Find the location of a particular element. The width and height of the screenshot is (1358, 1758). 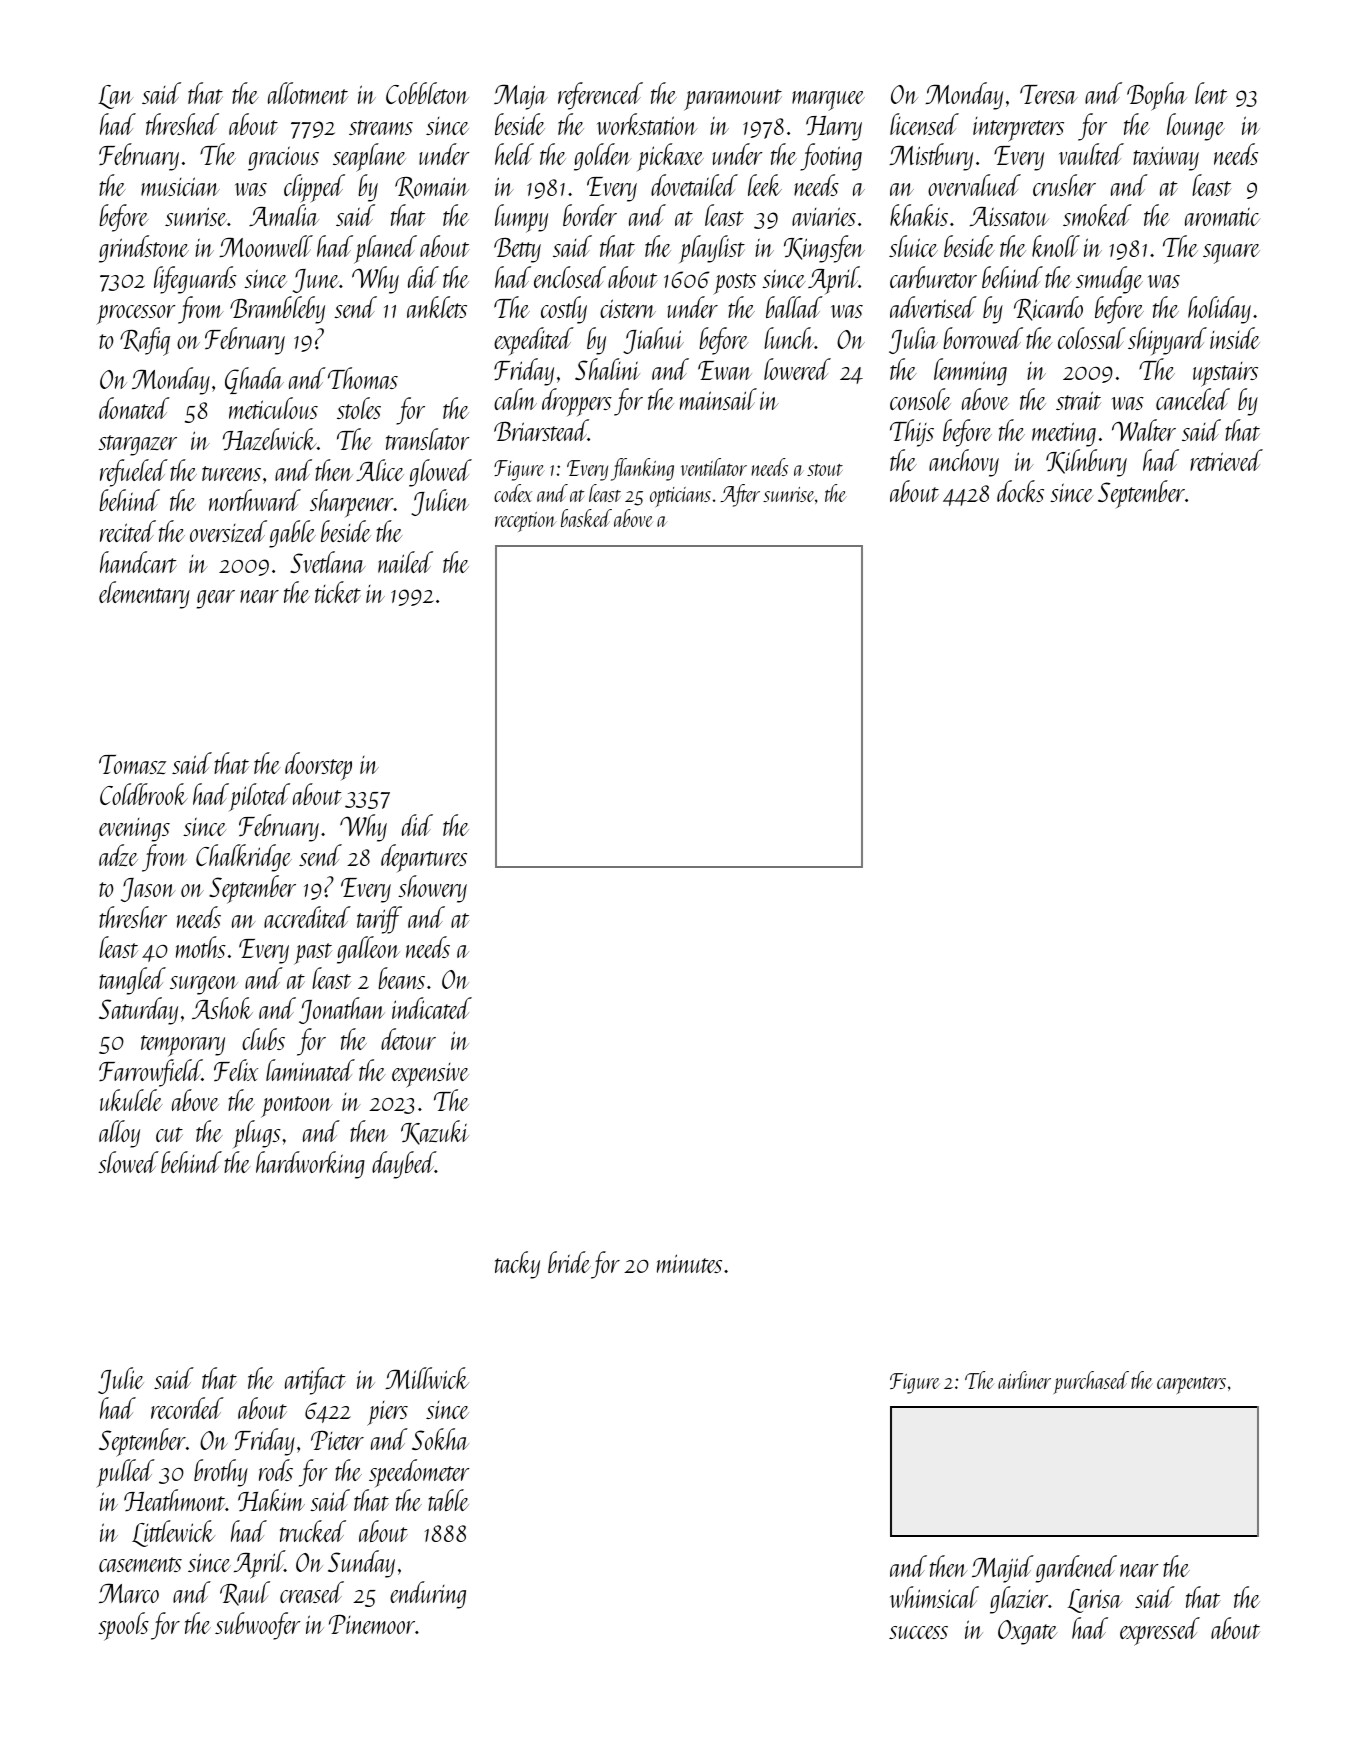

docks is located at coordinates (1020, 491).
